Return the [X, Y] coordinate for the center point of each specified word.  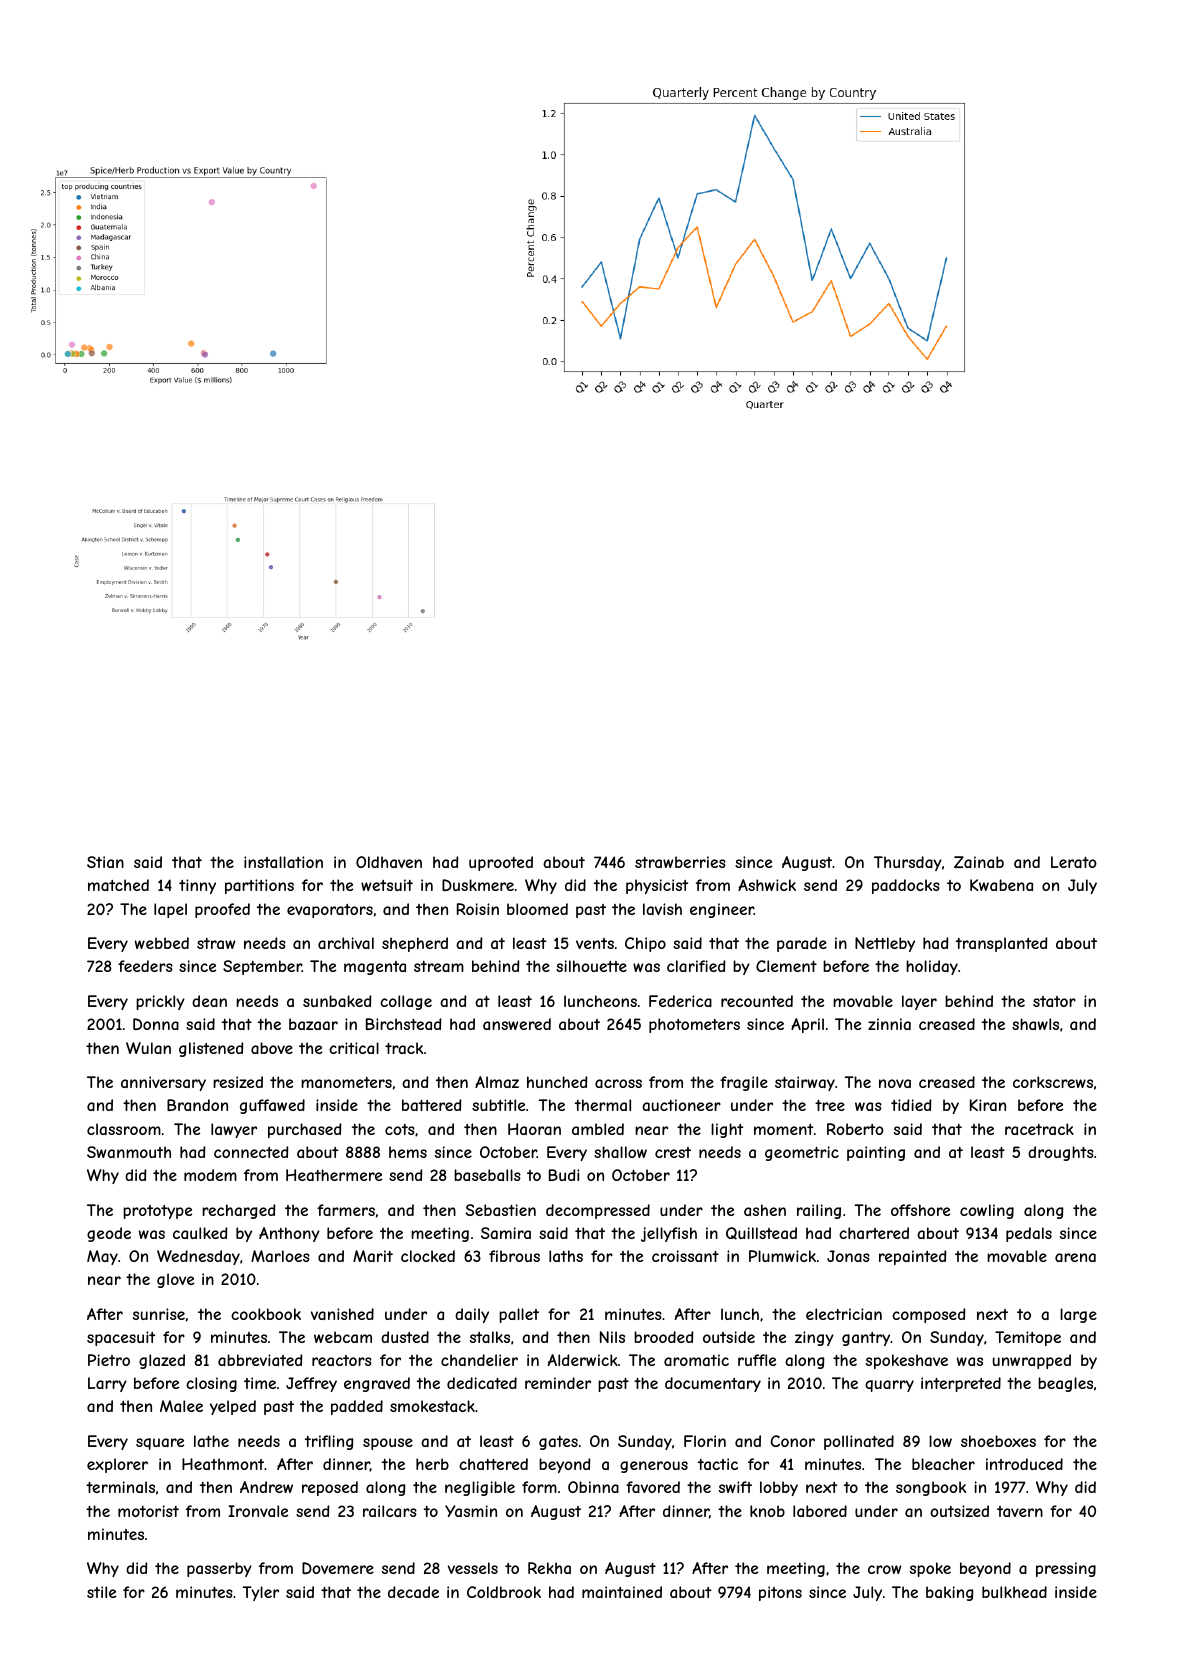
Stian [105, 862]
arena [1075, 1257]
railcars [390, 1511]
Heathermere [334, 1175]
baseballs [487, 1175]
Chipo [645, 944]
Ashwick [767, 885]
